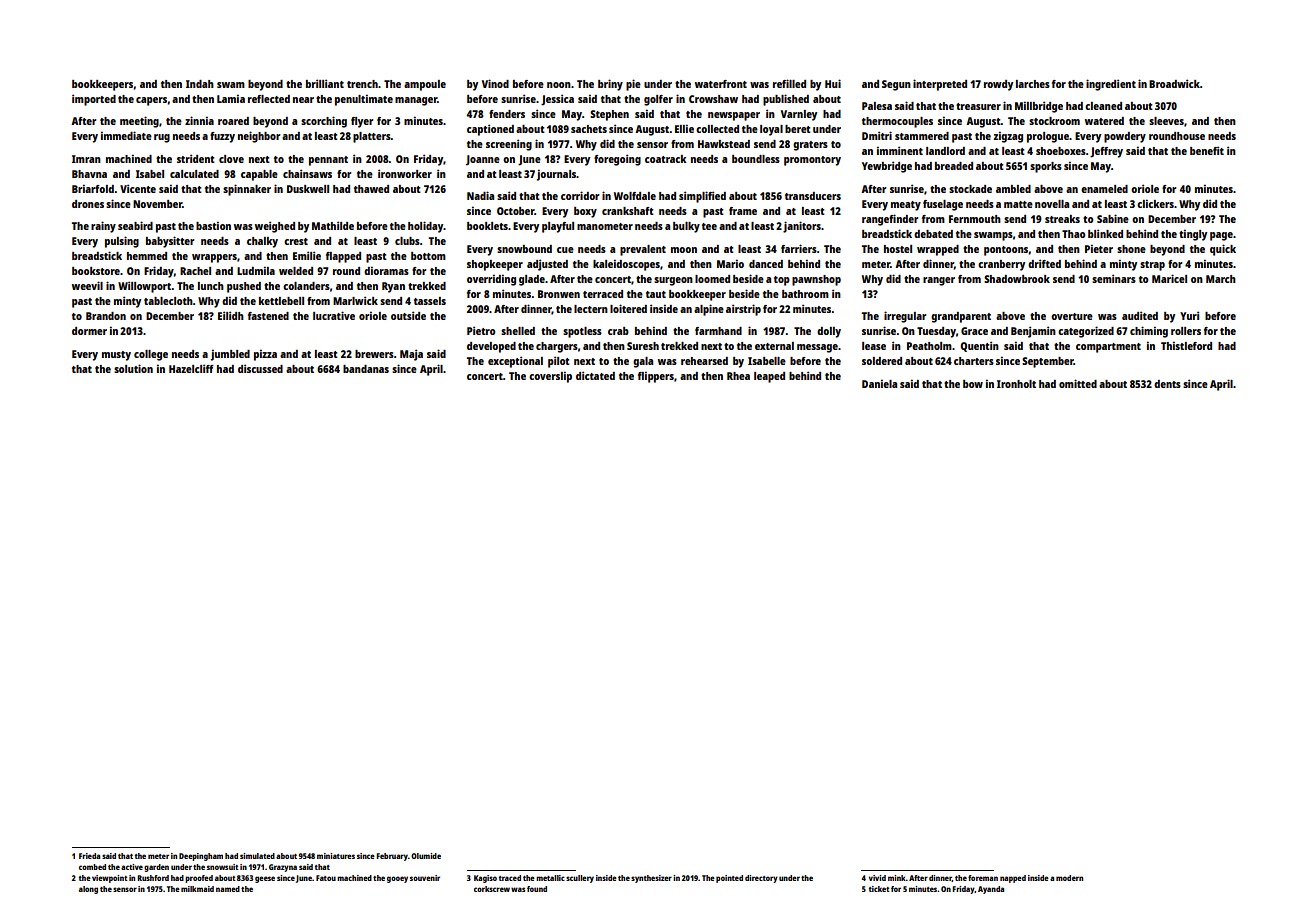  I want to click on powdery, so click(1125, 137).
